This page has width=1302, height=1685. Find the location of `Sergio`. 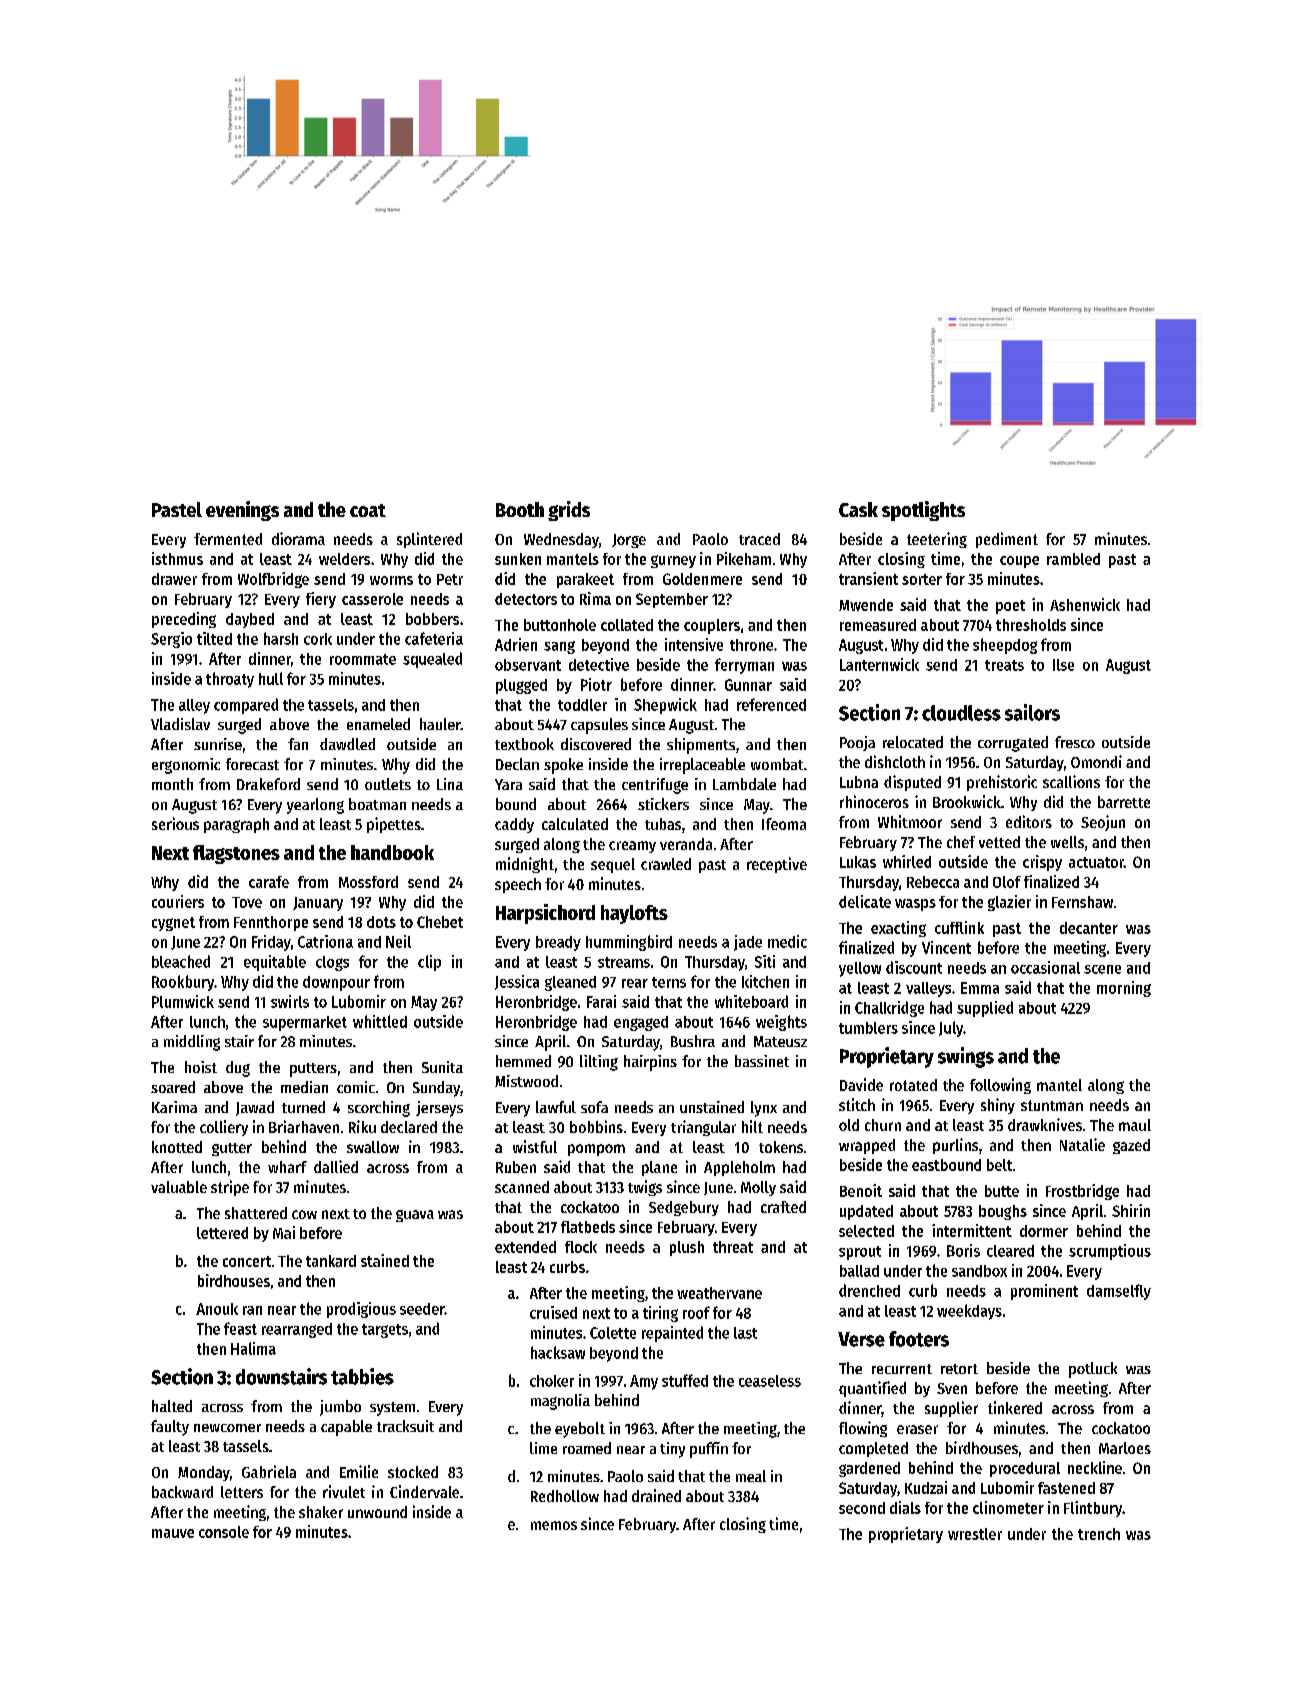

Sergio is located at coordinates (171, 640).
